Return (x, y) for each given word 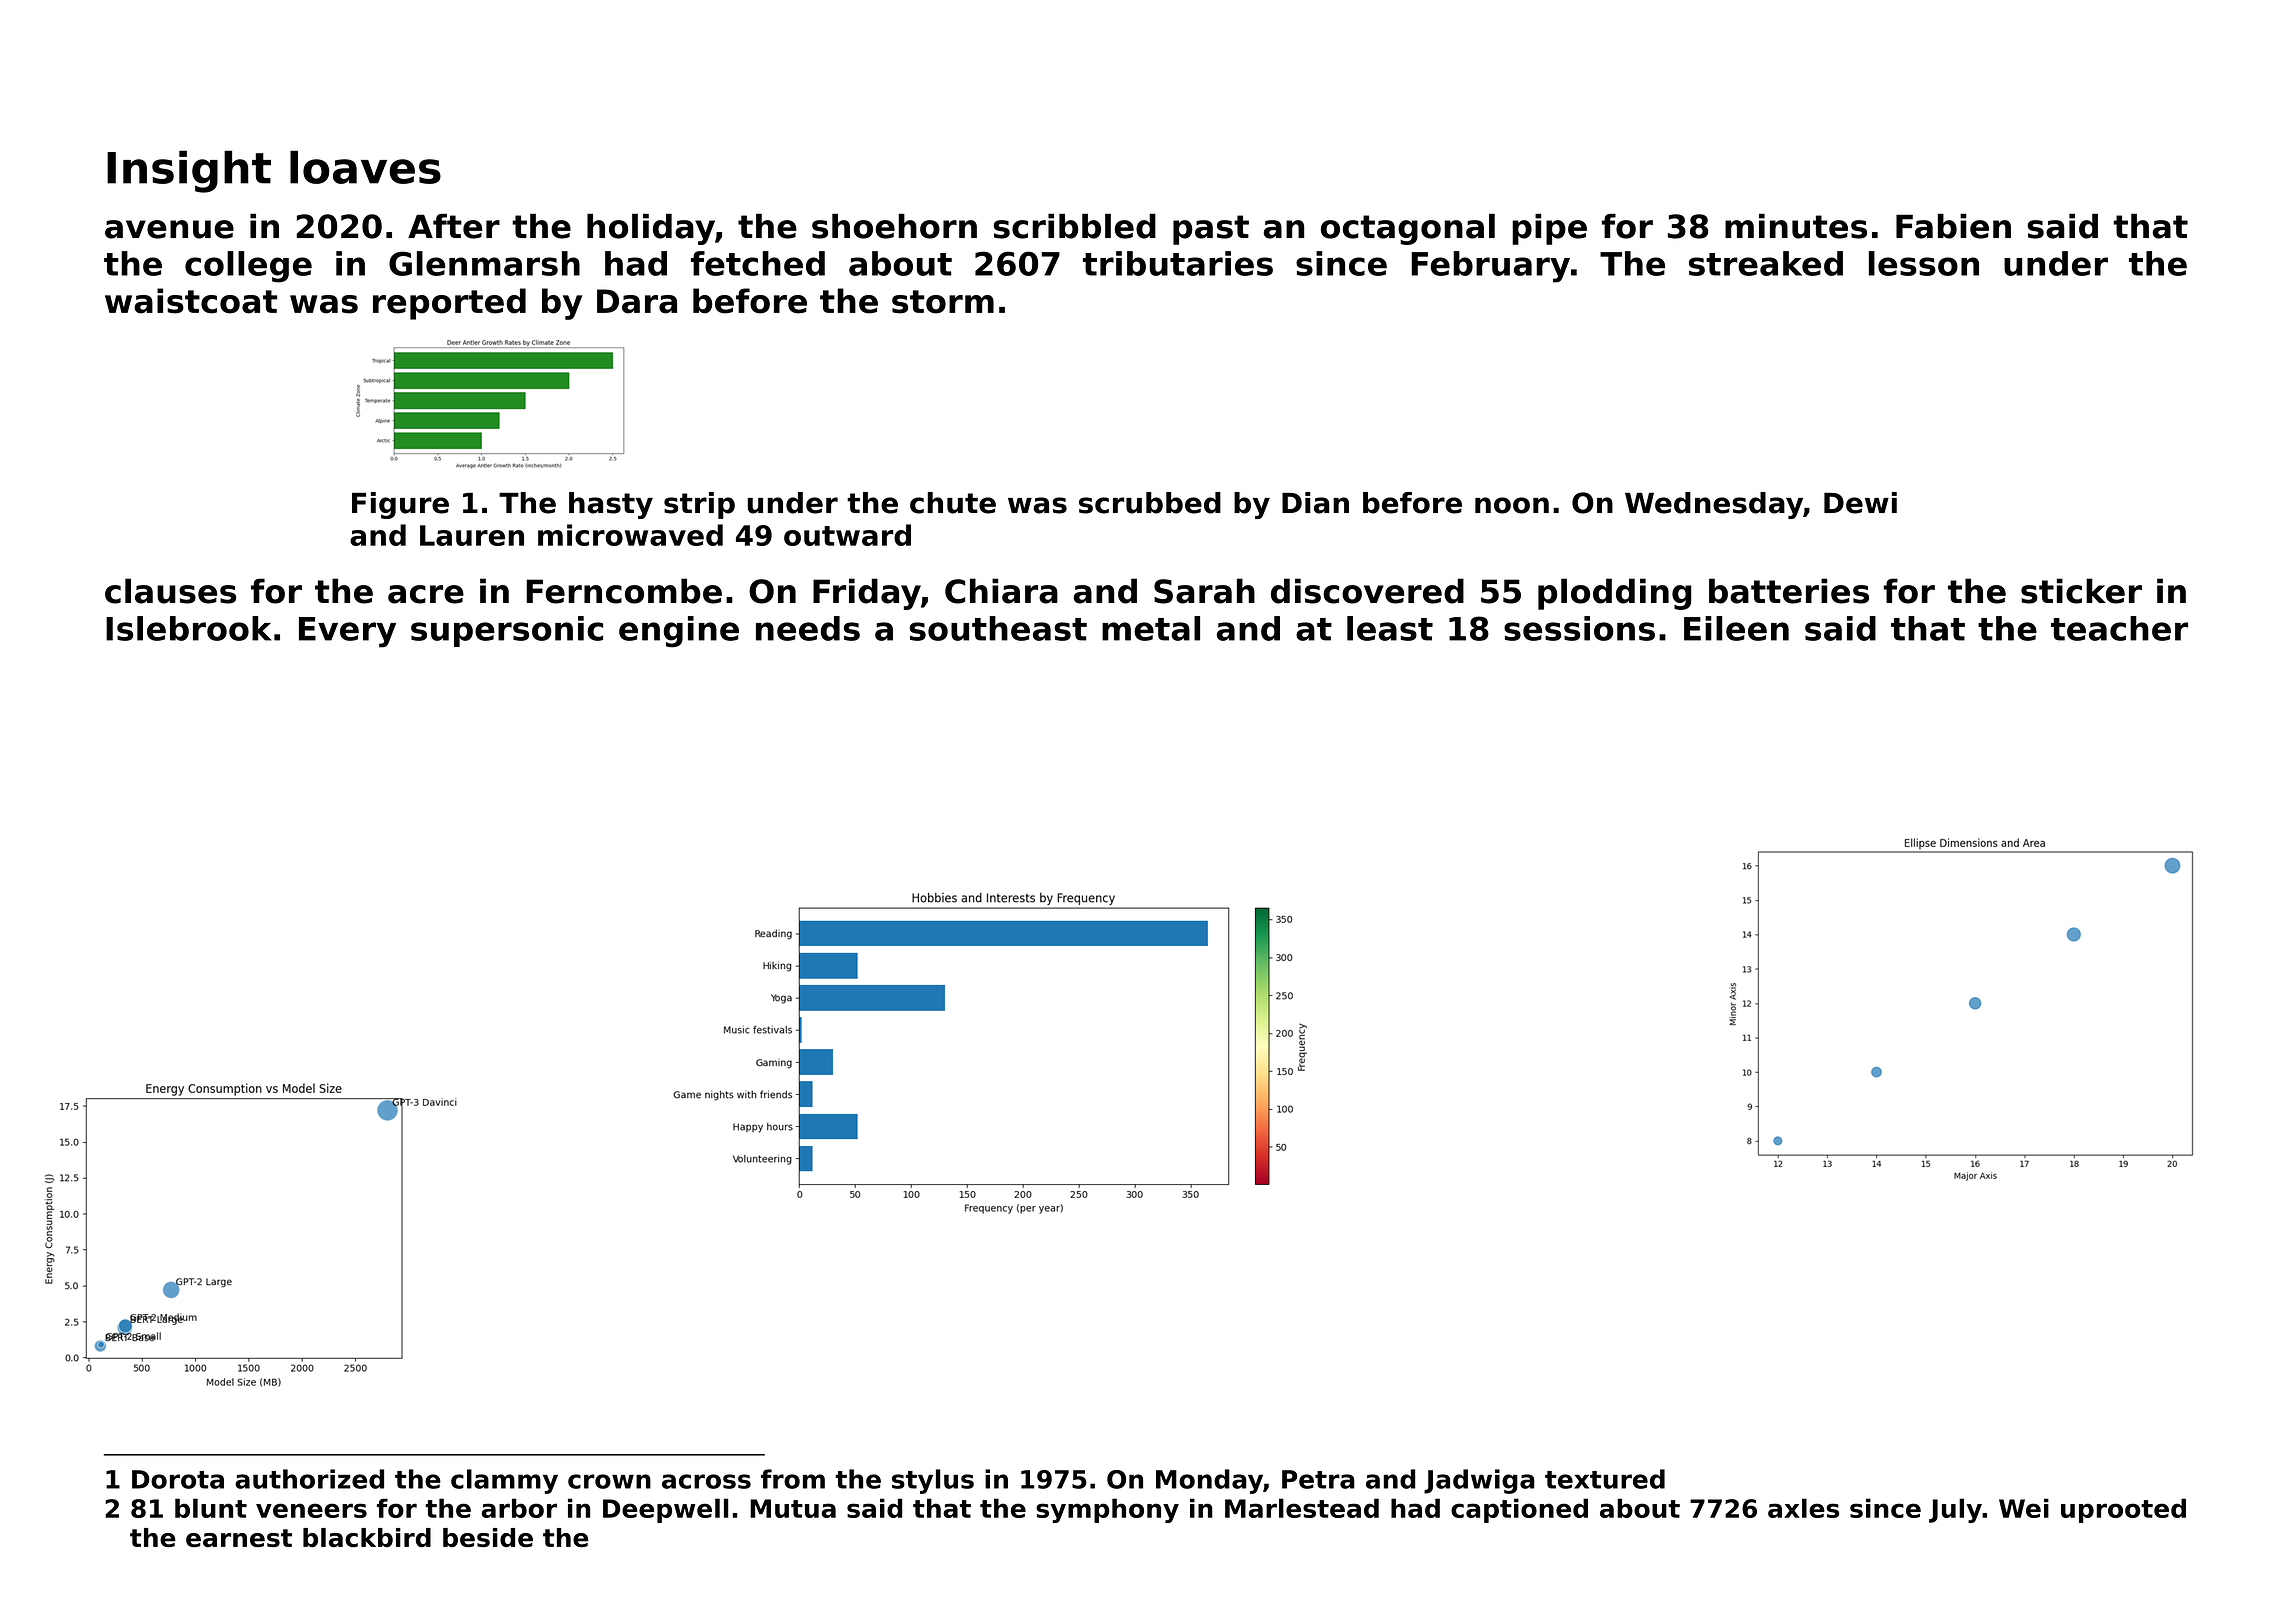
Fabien (1953, 226)
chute (953, 503)
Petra (1318, 1479)
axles (1803, 1508)
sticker (2081, 591)
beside (488, 1537)
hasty (611, 505)
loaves (365, 167)
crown (609, 1481)
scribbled (1075, 226)
